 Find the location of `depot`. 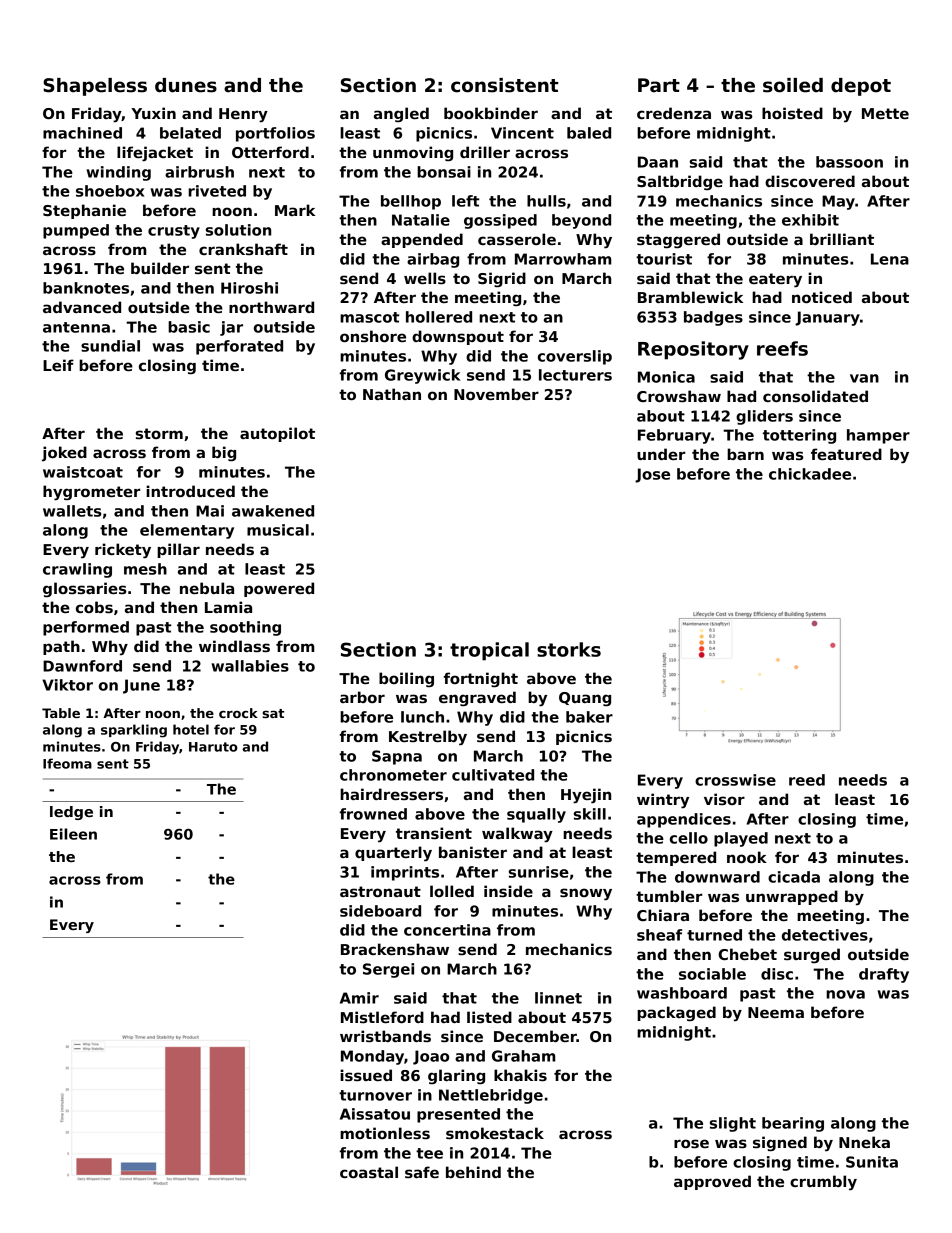

depot is located at coordinates (861, 87).
